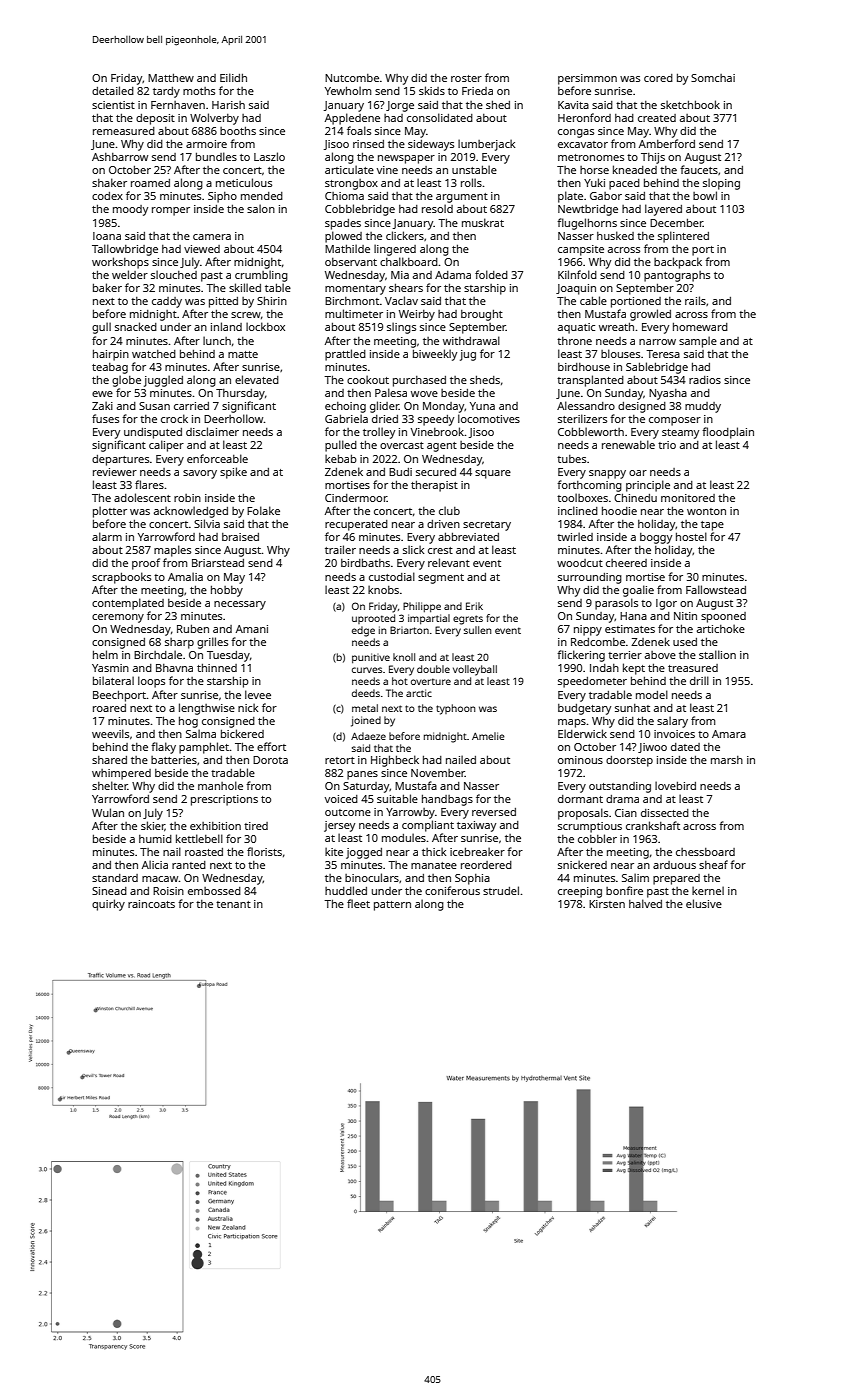 The image size is (849, 1400). What do you see at coordinates (723, 617) in the image?
I see `spooned` at bounding box center [723, 617].
